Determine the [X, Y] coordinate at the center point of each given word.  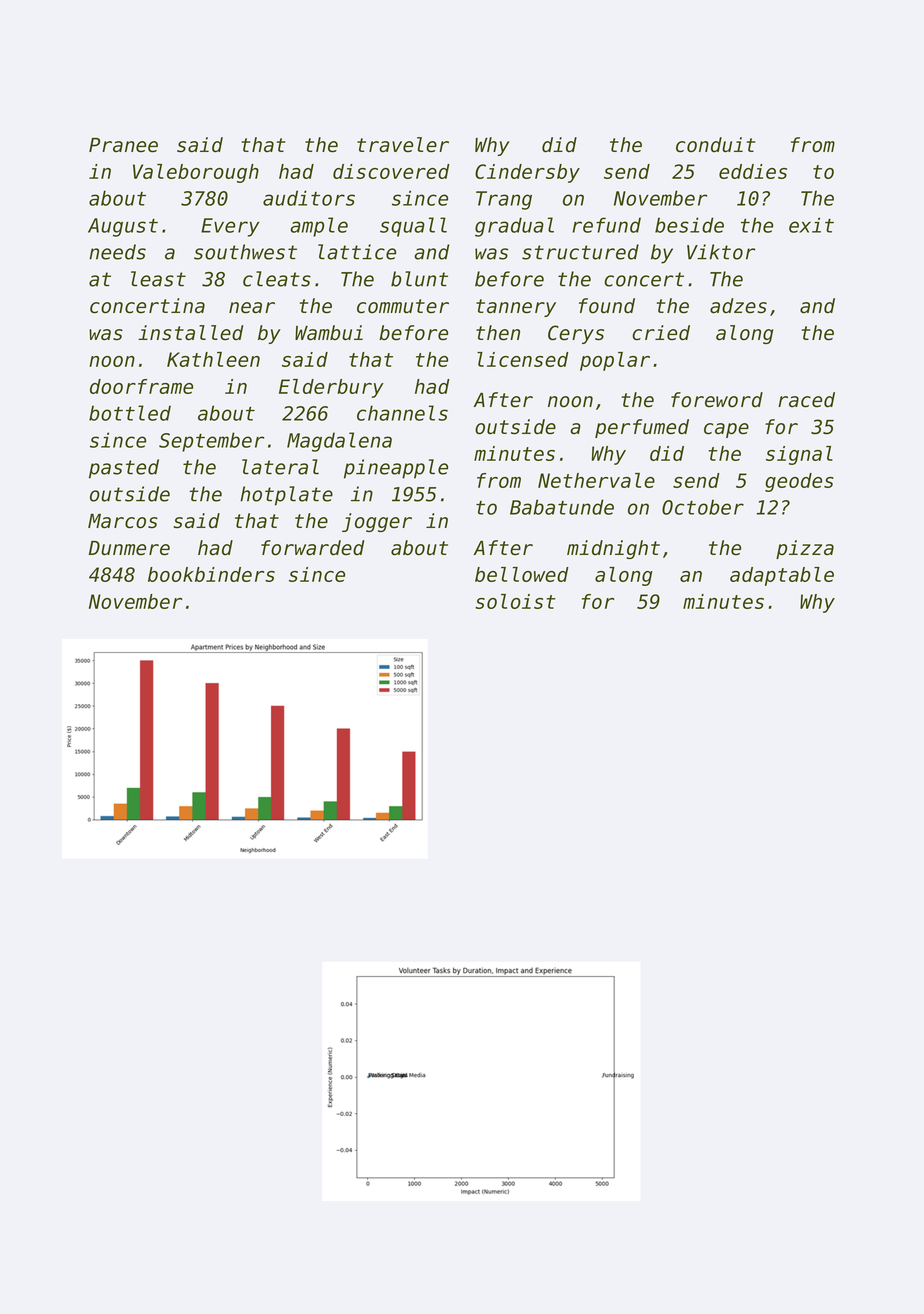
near [252, 308]
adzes [738, 306]
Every [230, 227]
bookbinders [211, 574]
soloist [515, 601]
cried [661, 333]
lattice [357, 252]
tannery [516, 308]
